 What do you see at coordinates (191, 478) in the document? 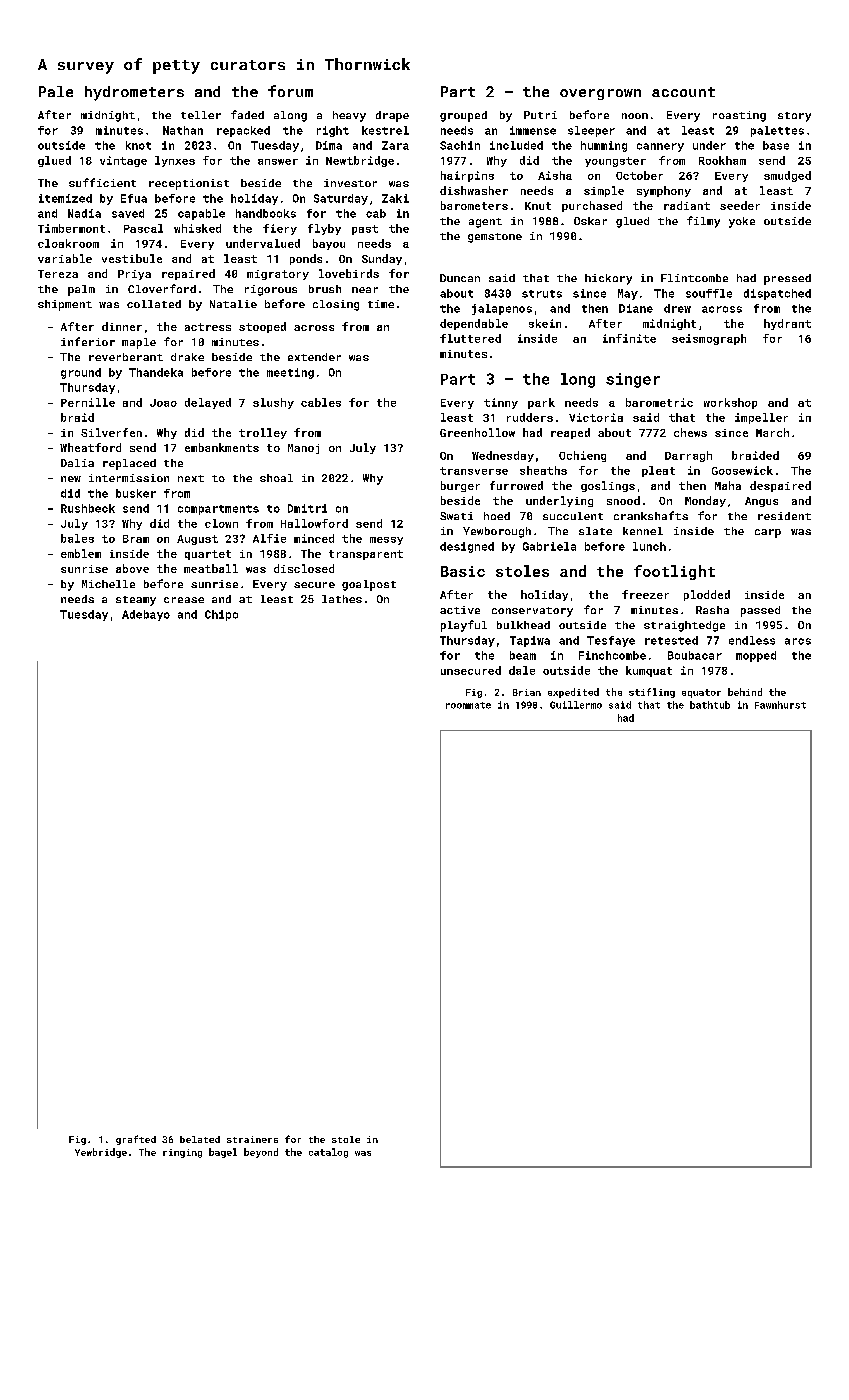
I see `next` at bounding box center [191, 478].
